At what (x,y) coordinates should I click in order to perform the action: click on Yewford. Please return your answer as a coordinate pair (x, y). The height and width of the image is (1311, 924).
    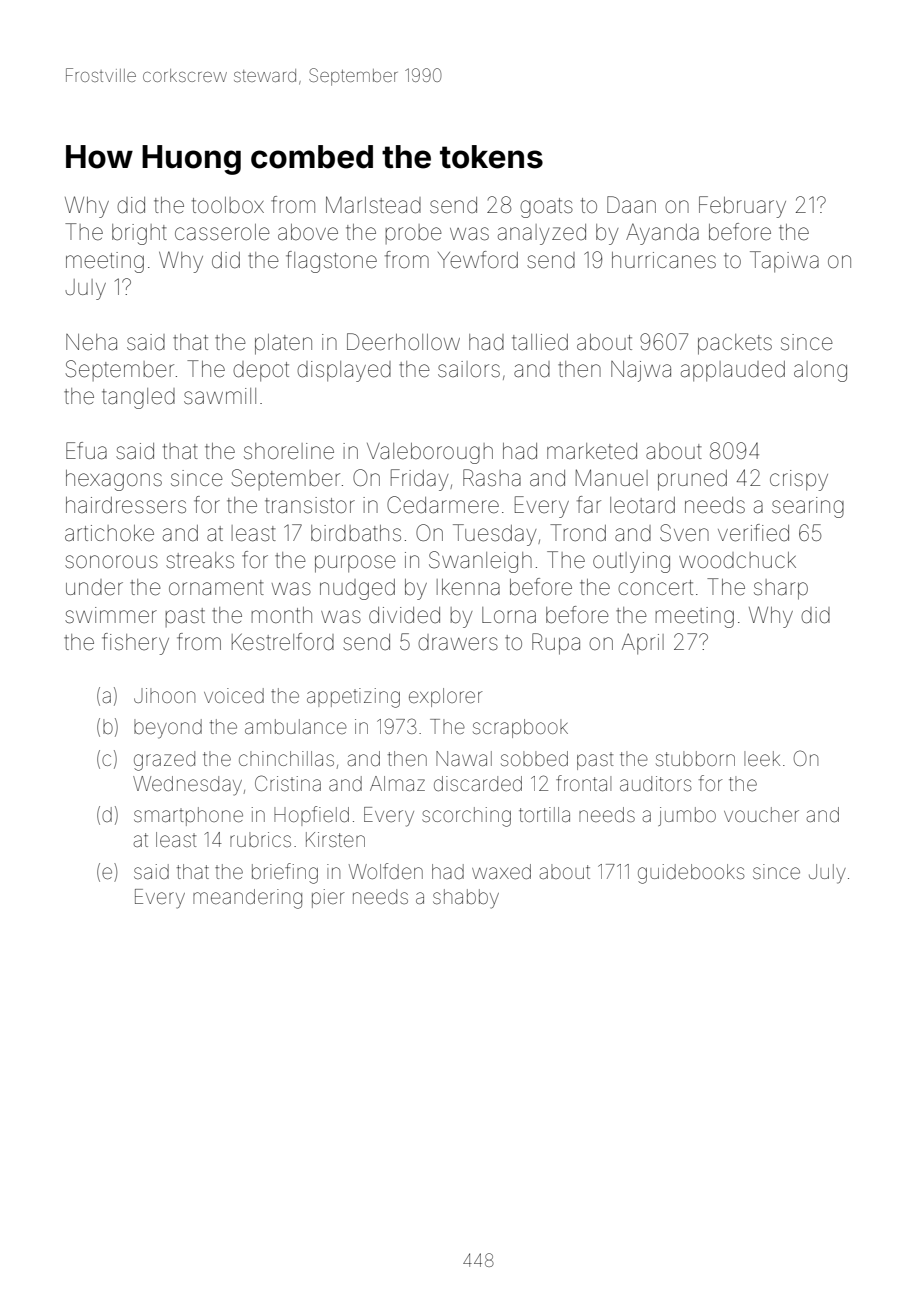
    Looking at the image, I should click on (478, 260).
